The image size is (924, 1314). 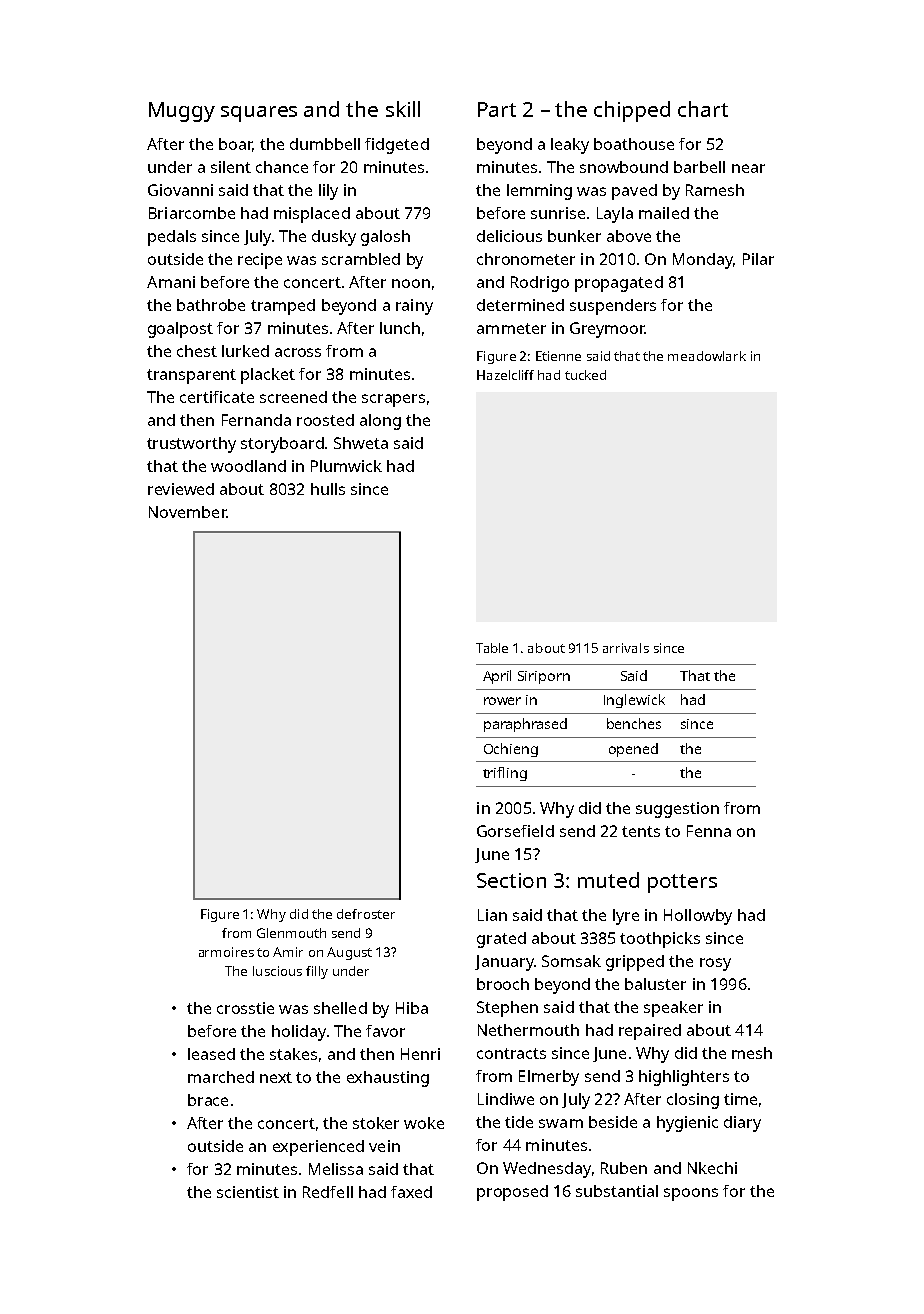 I want to click on tents, so click(x=641, y=831).
